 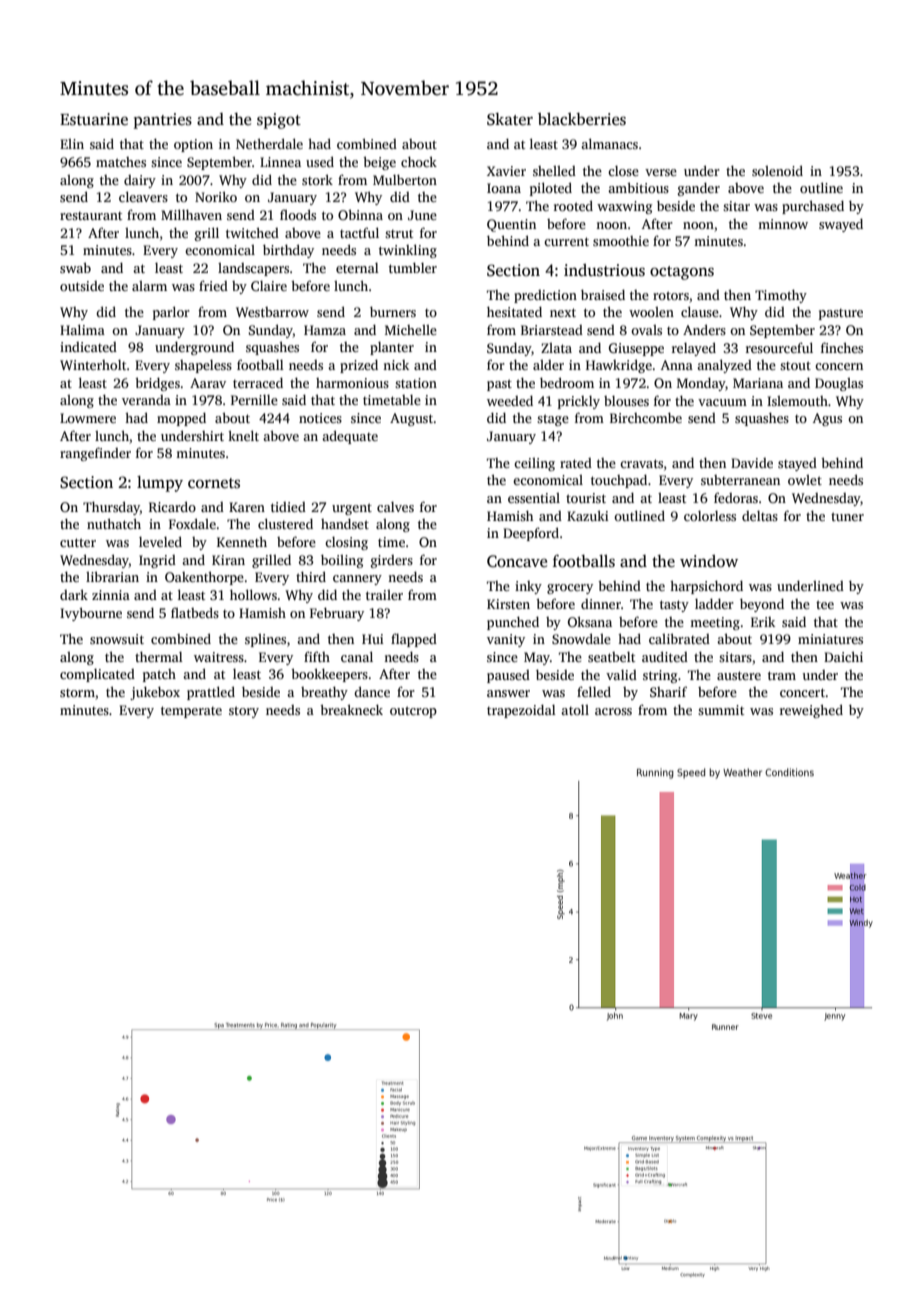 What do you see at coordinates (777, 170) in the image?
I see `solenoid` at bounding box center [777, 170].
